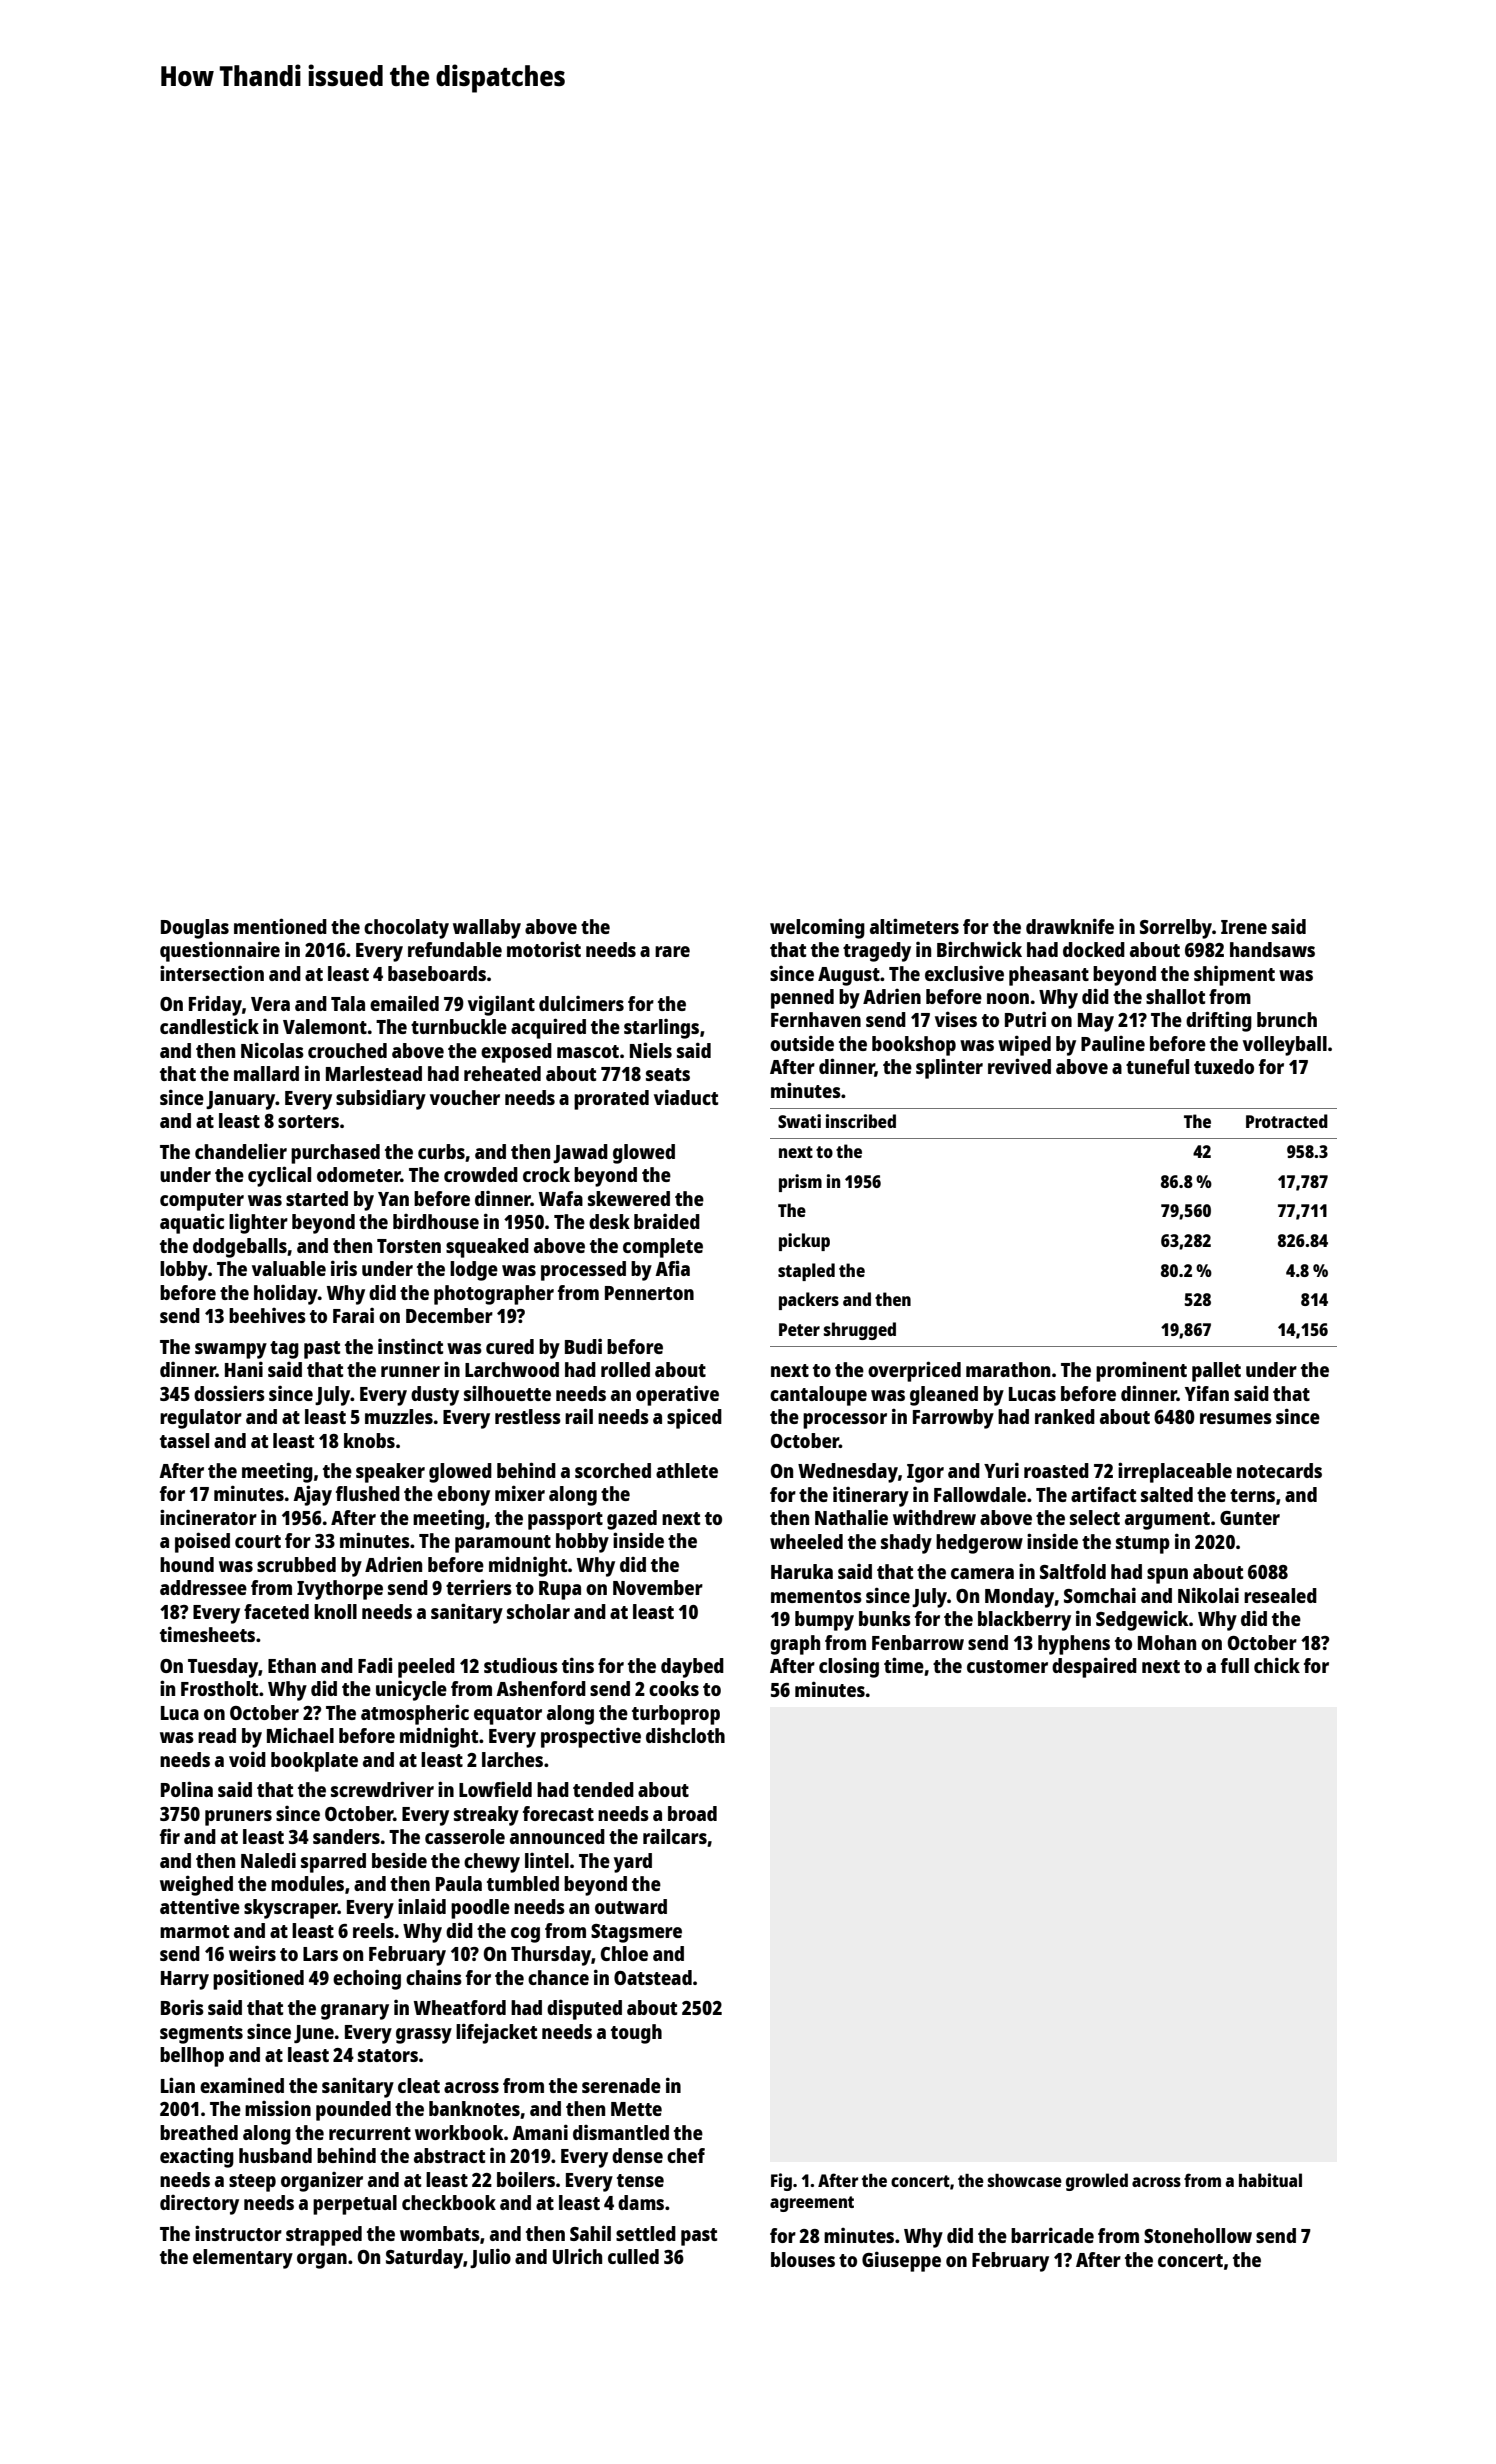  Describe the element at coordinates (1094, 1667) in the document. I see `despaired` at that location.
